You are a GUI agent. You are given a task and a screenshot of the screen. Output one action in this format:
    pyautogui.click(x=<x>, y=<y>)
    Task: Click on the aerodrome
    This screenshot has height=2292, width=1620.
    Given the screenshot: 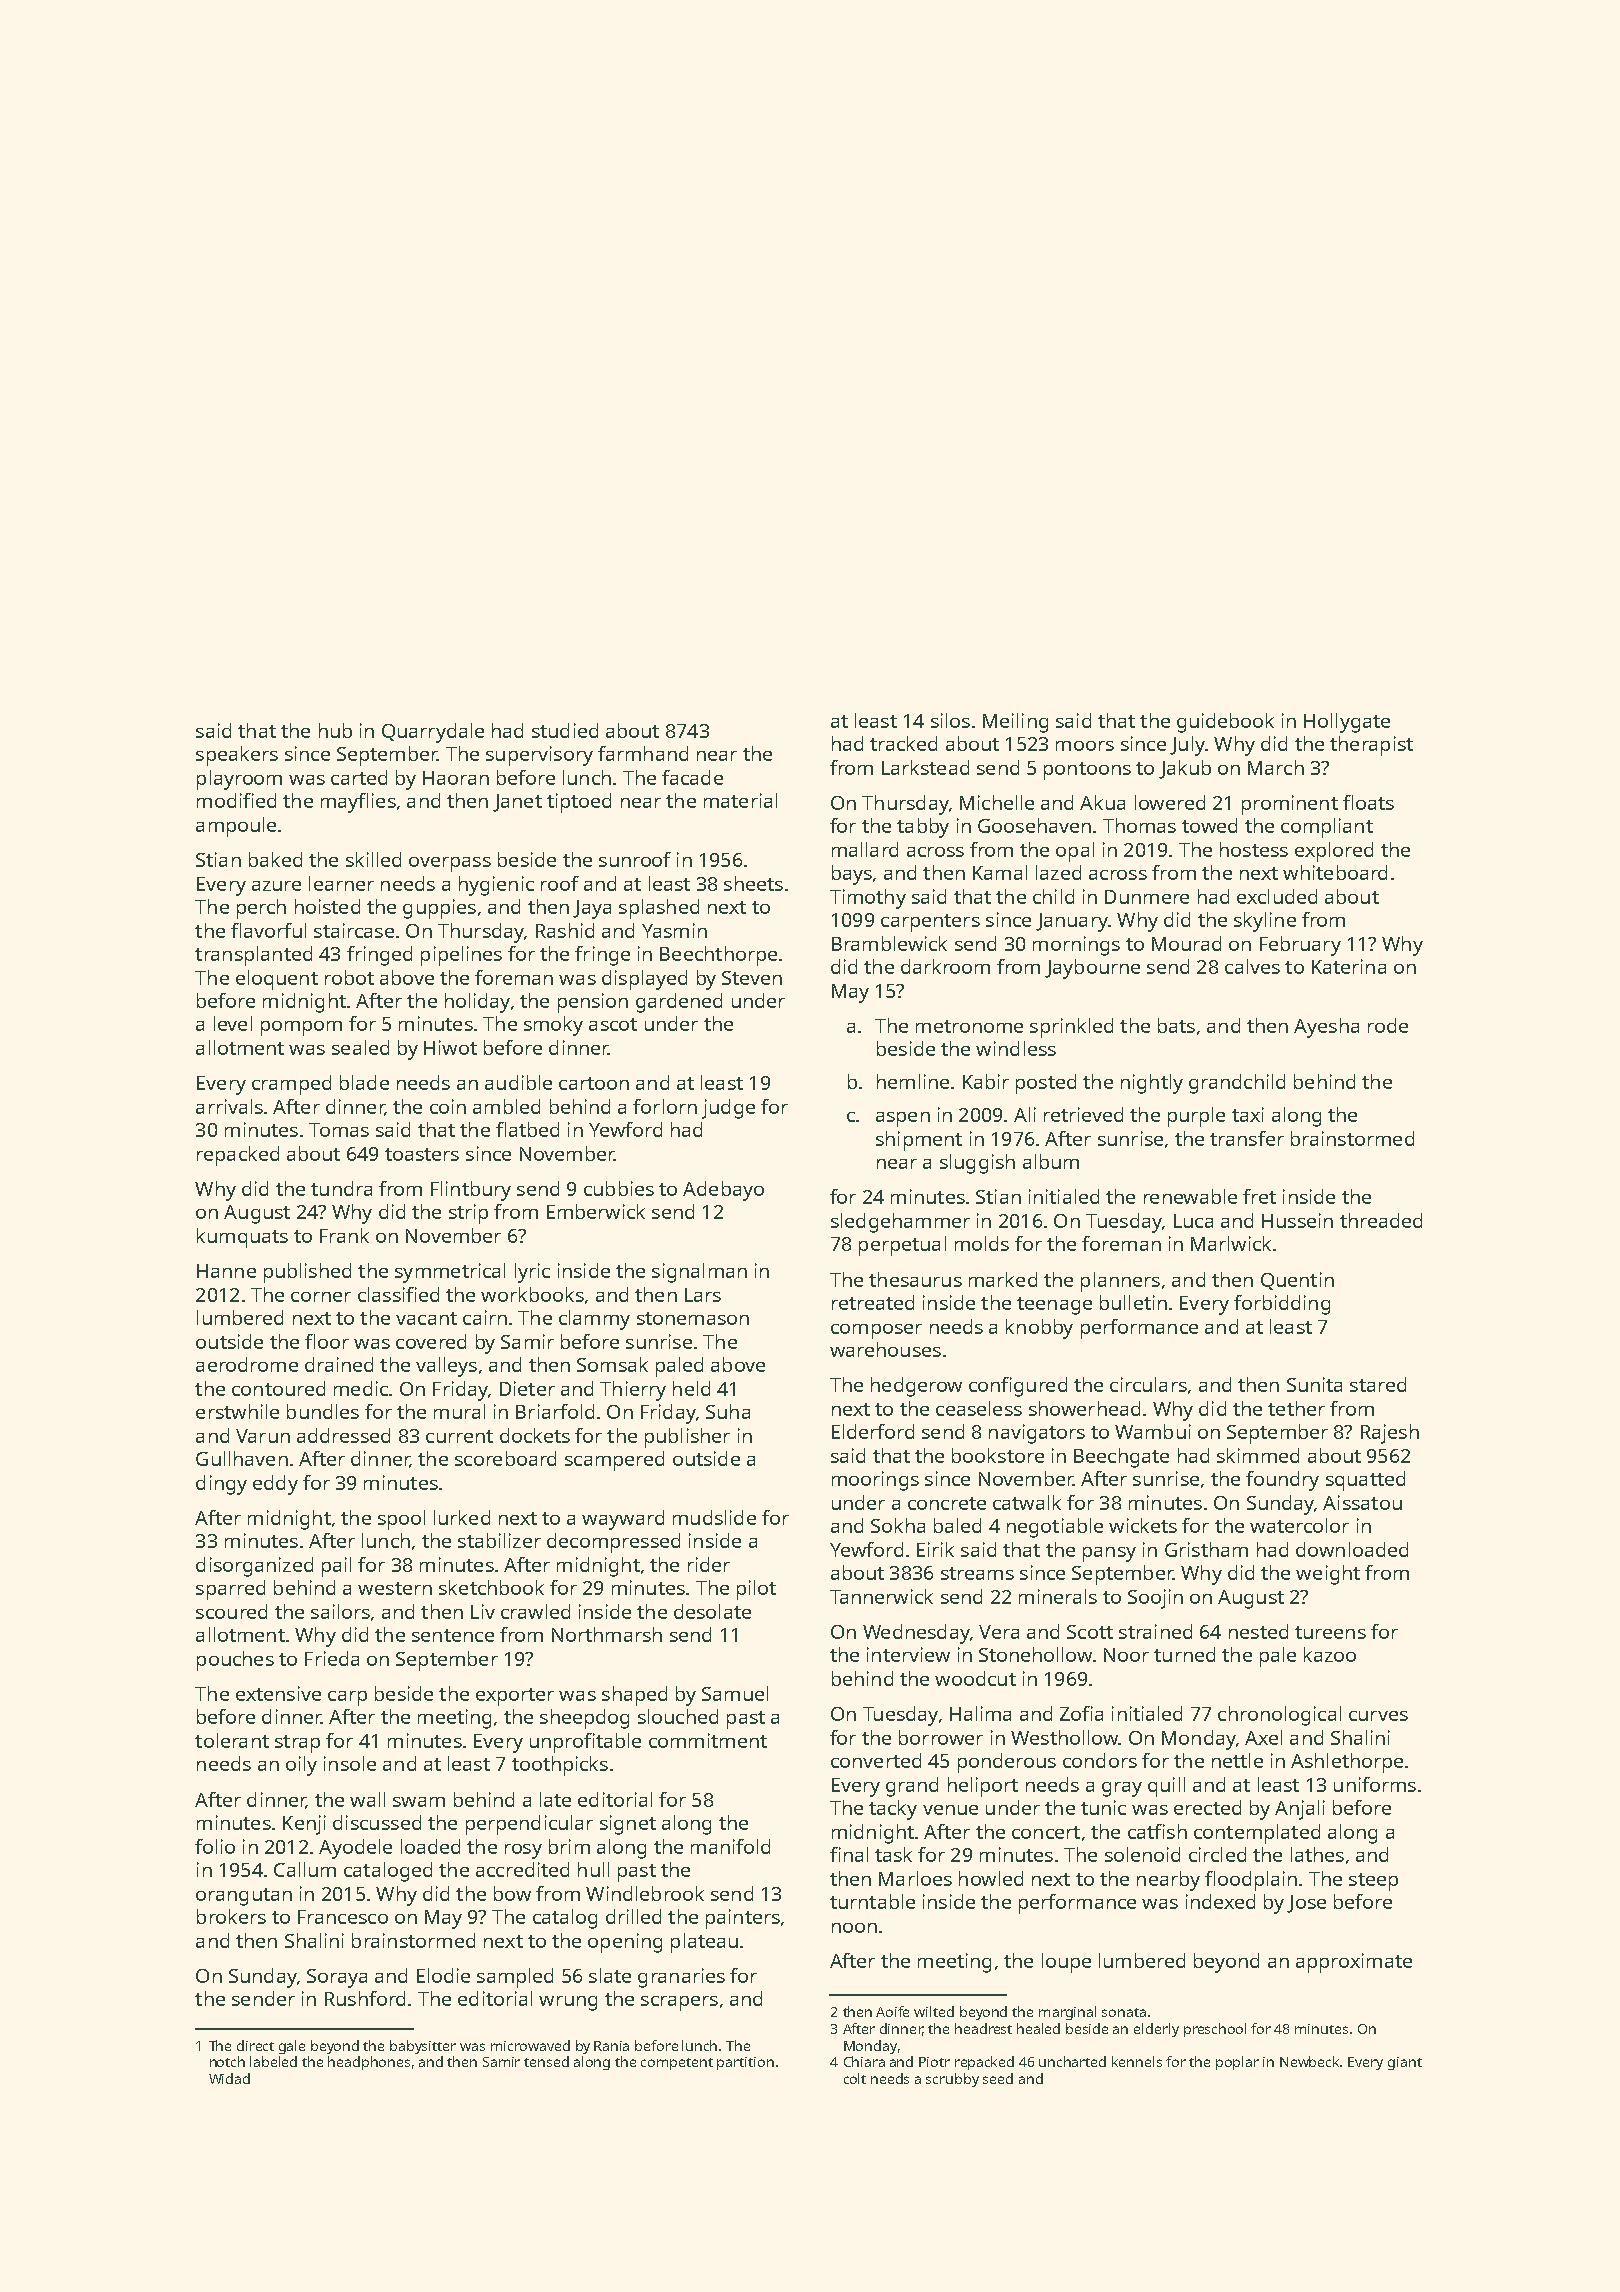 What is the action you would take?
    pyautogui.click(x=247, y=1364)
